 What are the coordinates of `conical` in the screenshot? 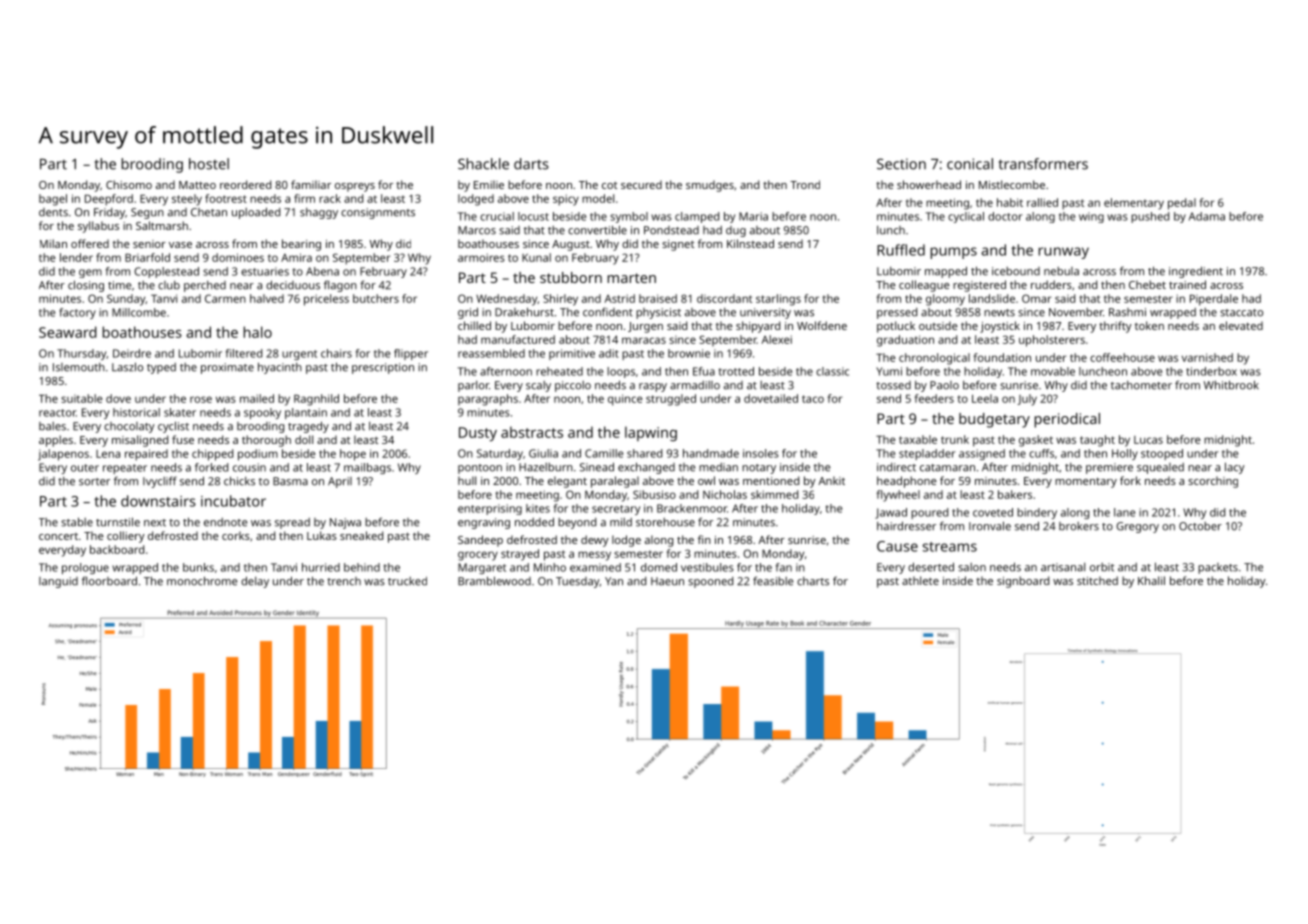 It's located at (970, 164).
